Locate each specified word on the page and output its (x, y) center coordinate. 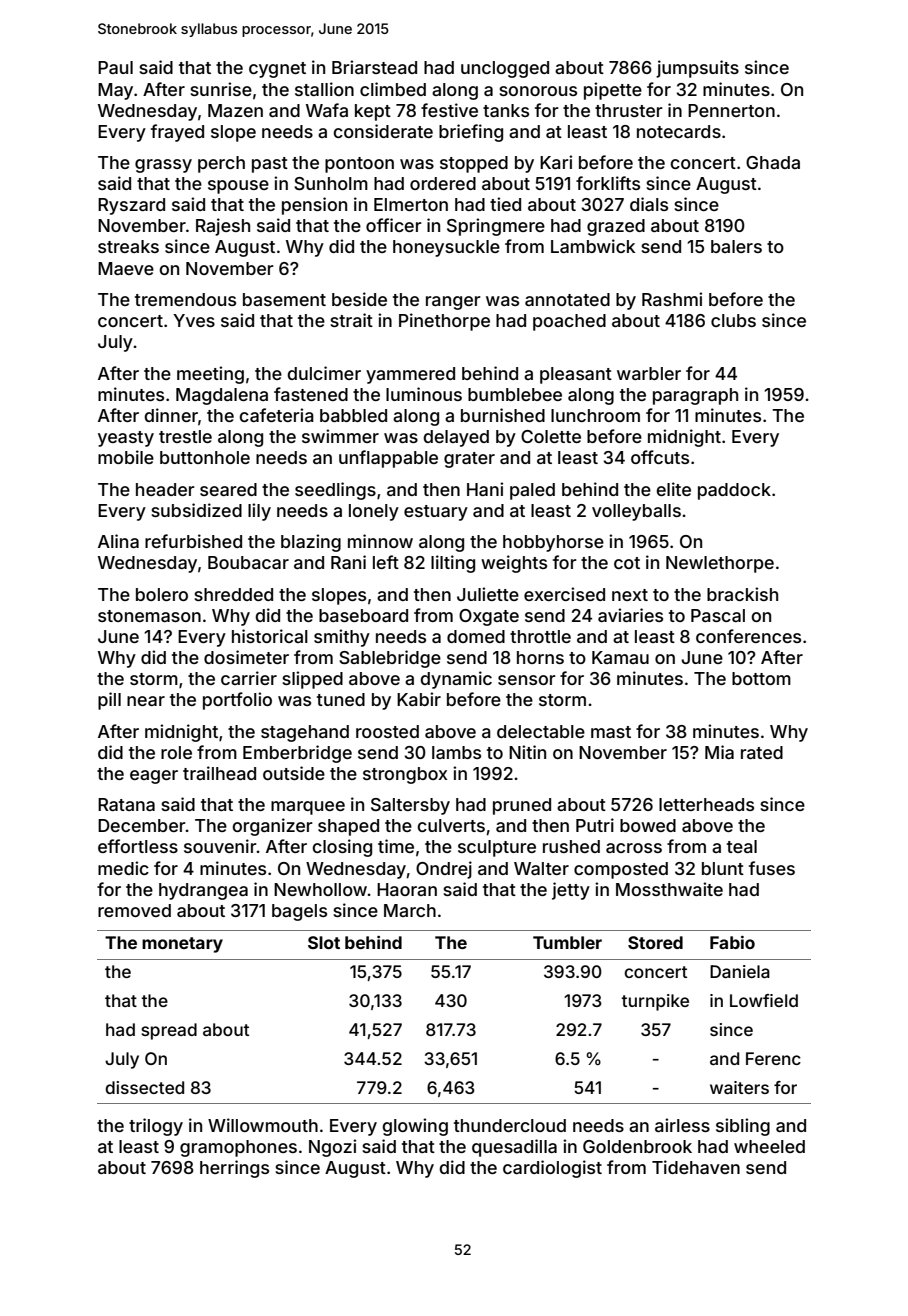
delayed (456, 438)
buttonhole (205, 457)
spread (169, 1031)
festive (449, 110)
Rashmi (672, 299)
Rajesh (223, 227)
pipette (613, 91)
